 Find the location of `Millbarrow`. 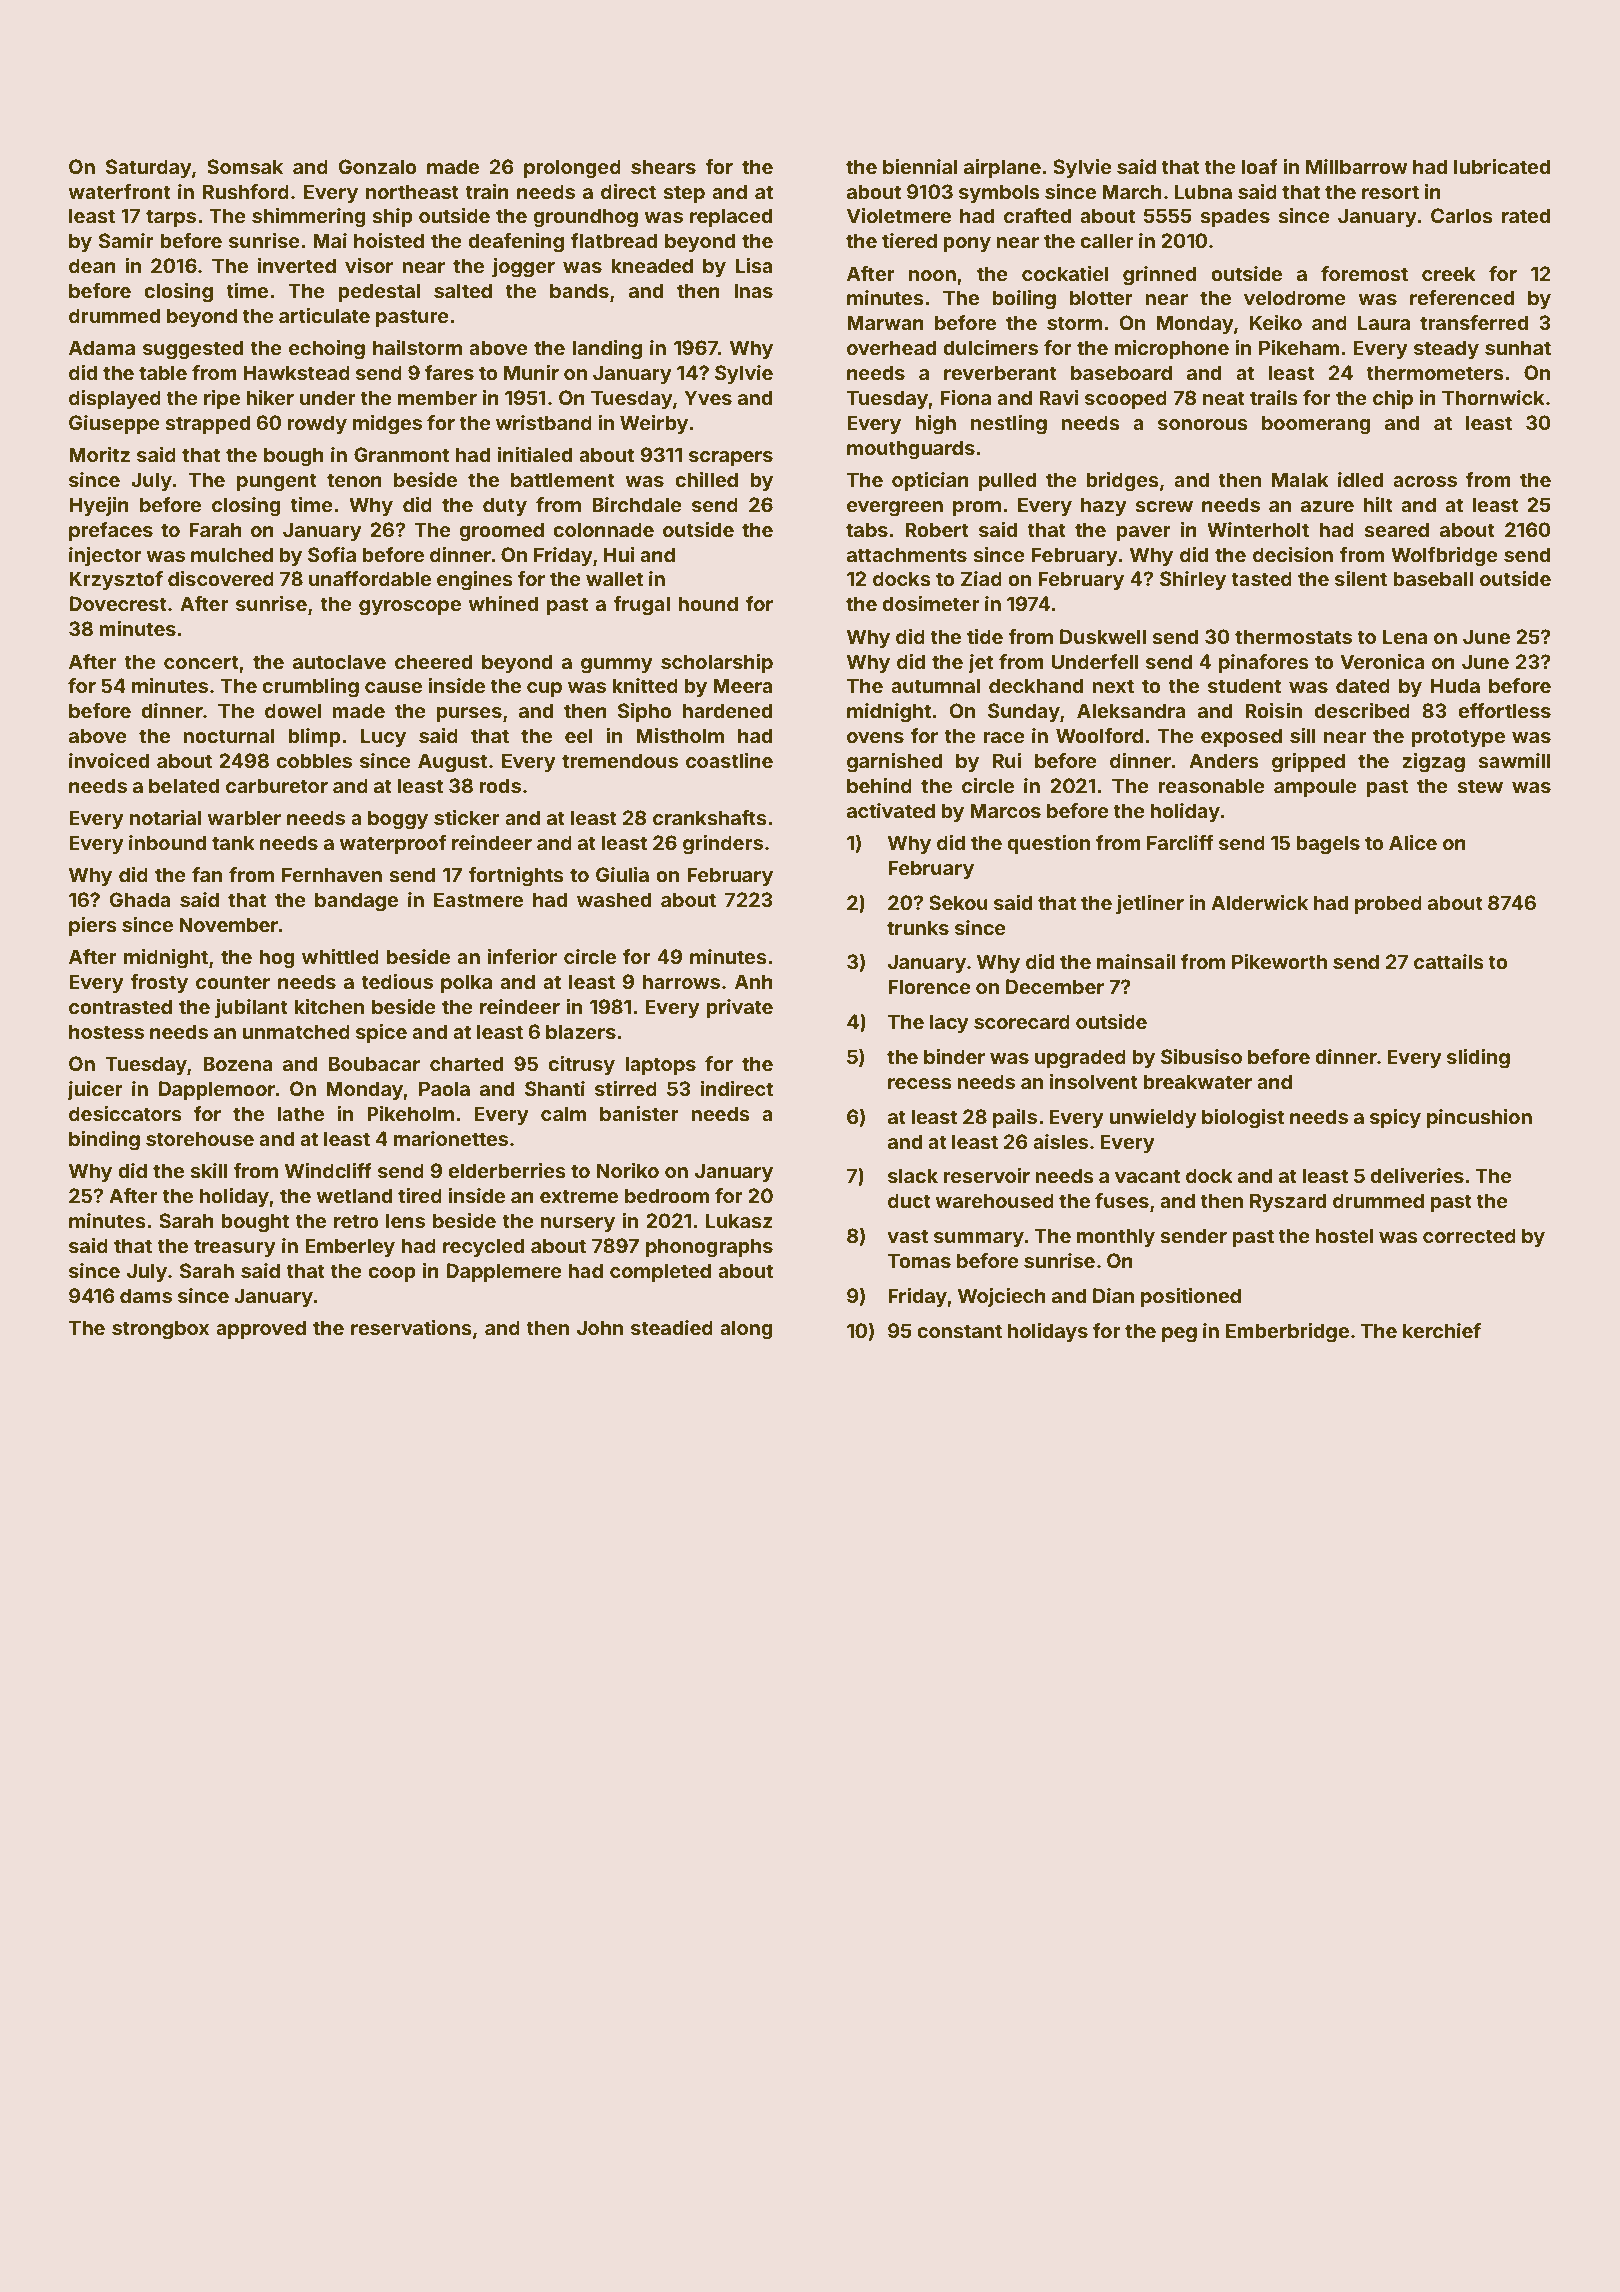

Millbarrow is located at coordinates (1357, 166).
